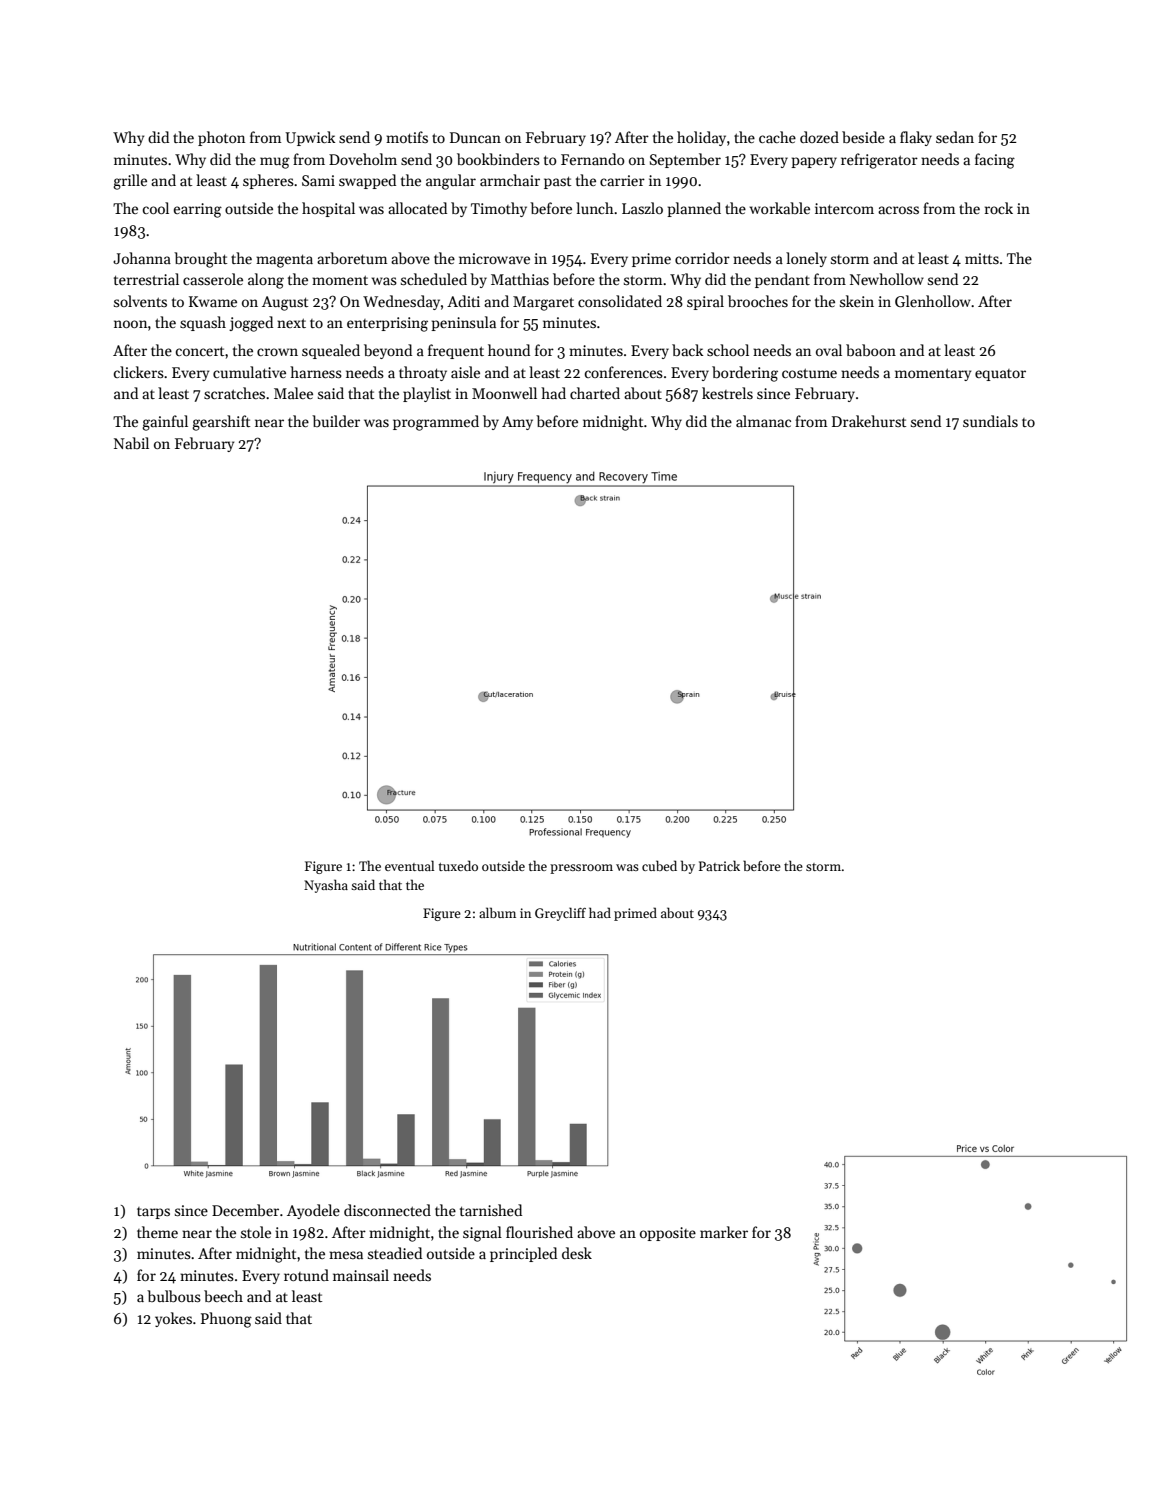 The image size is (1150, 1489). Describe the element at coordinates (869, 421) in the document. I see `Drakehurst` at that location.
